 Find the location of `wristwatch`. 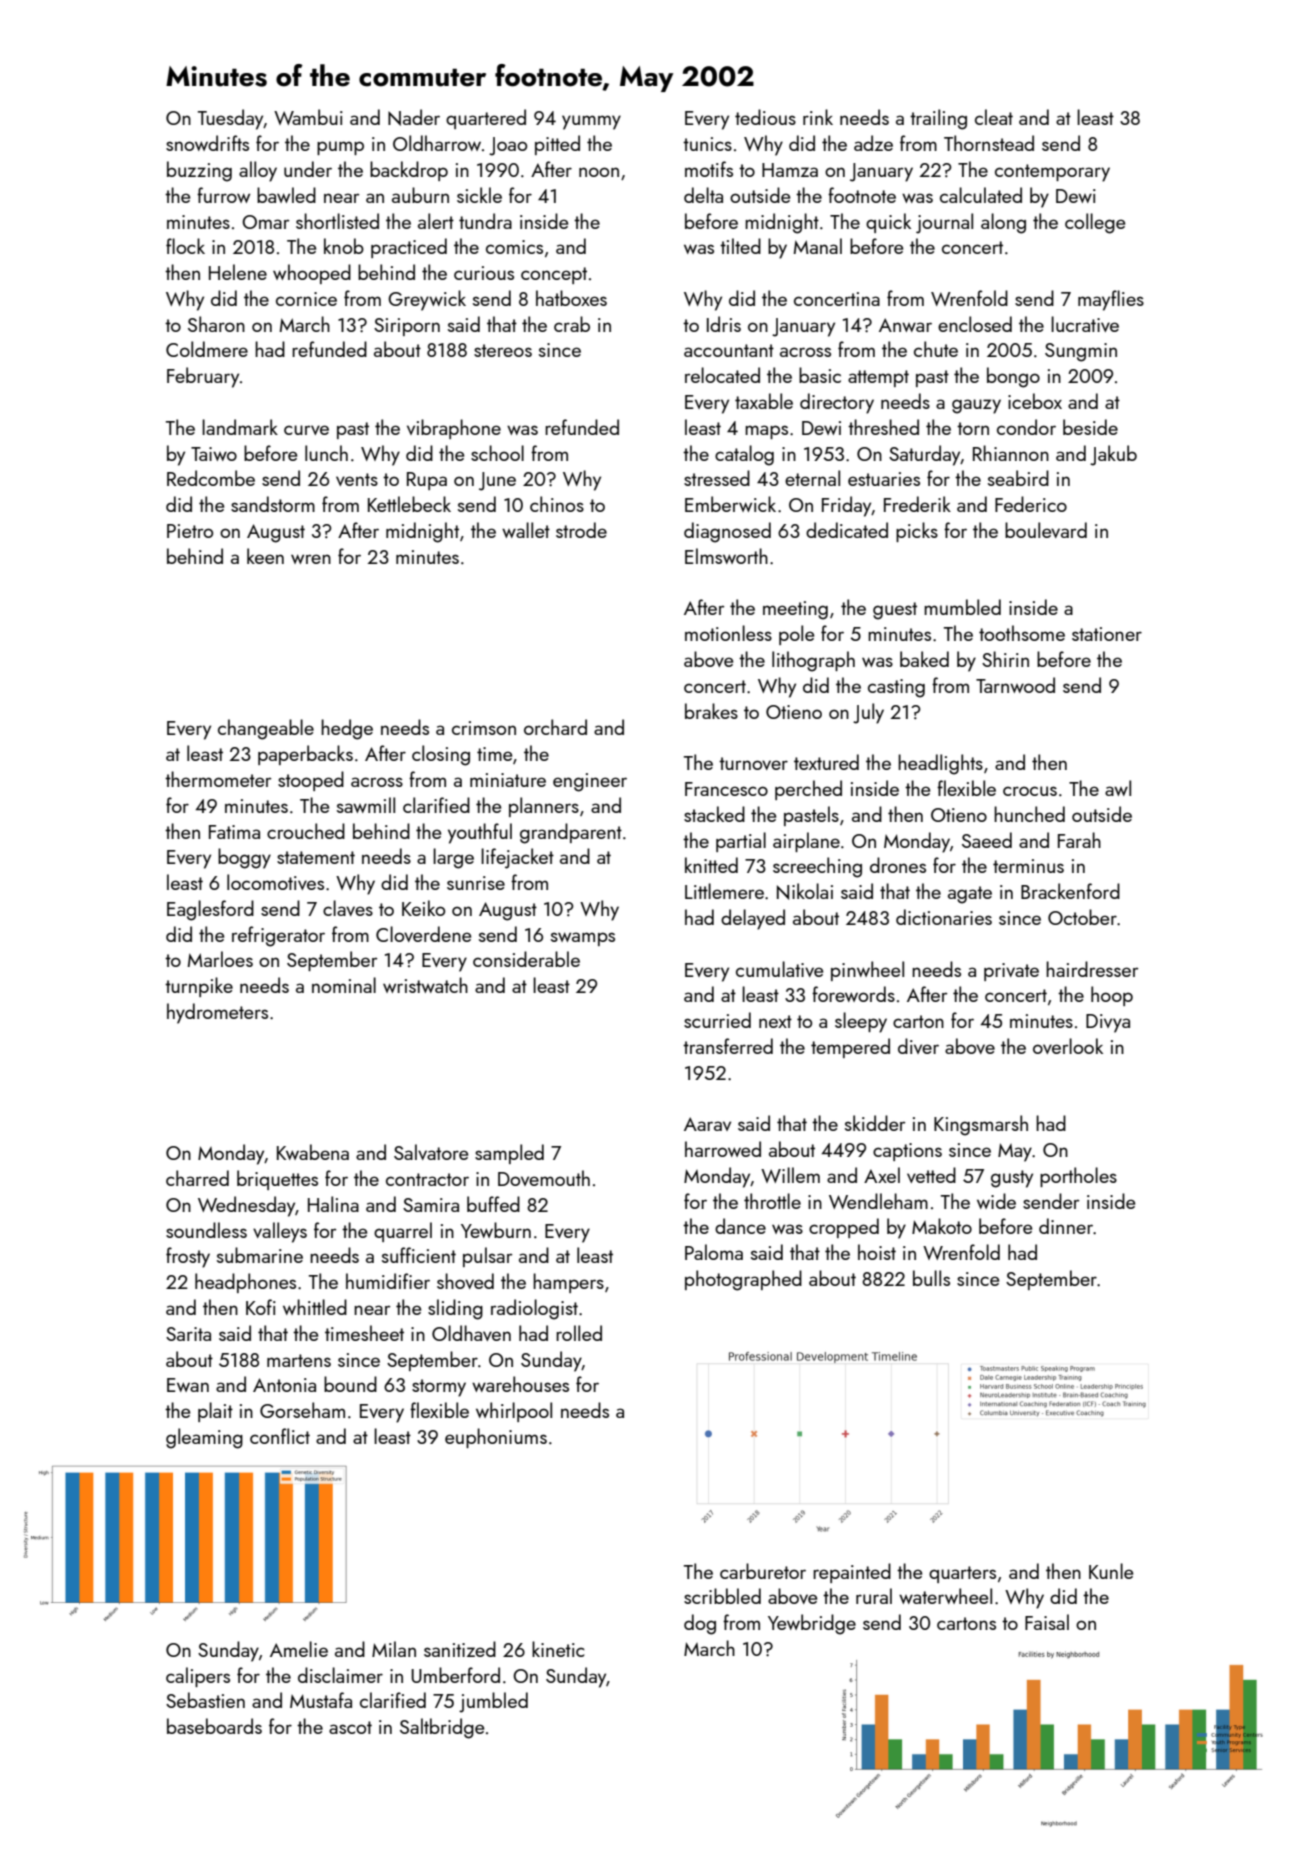

wristwatch is located at coordinates (425, 985).
